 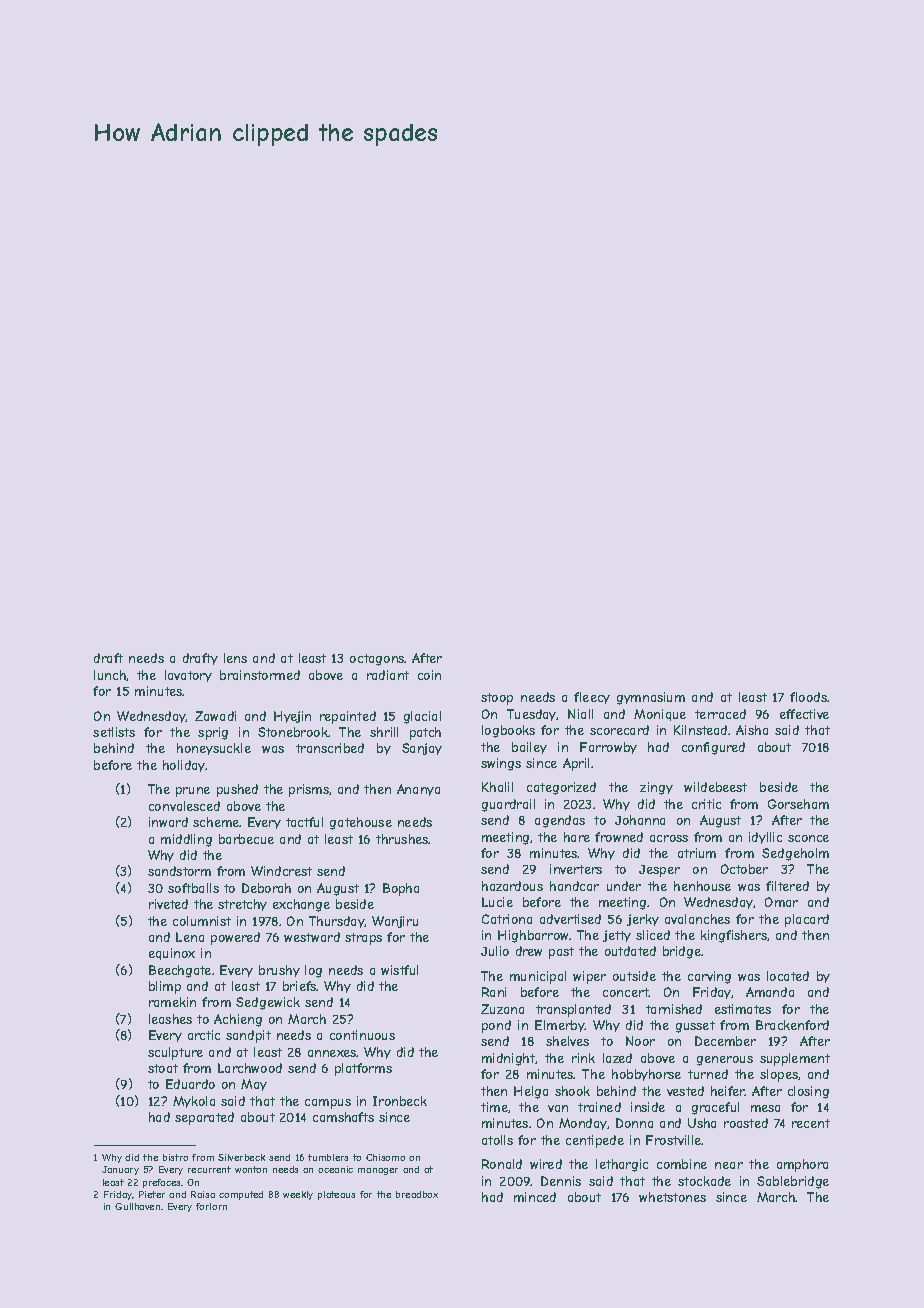 I want to click on Wanjiru, so click(x=395, y=922).
